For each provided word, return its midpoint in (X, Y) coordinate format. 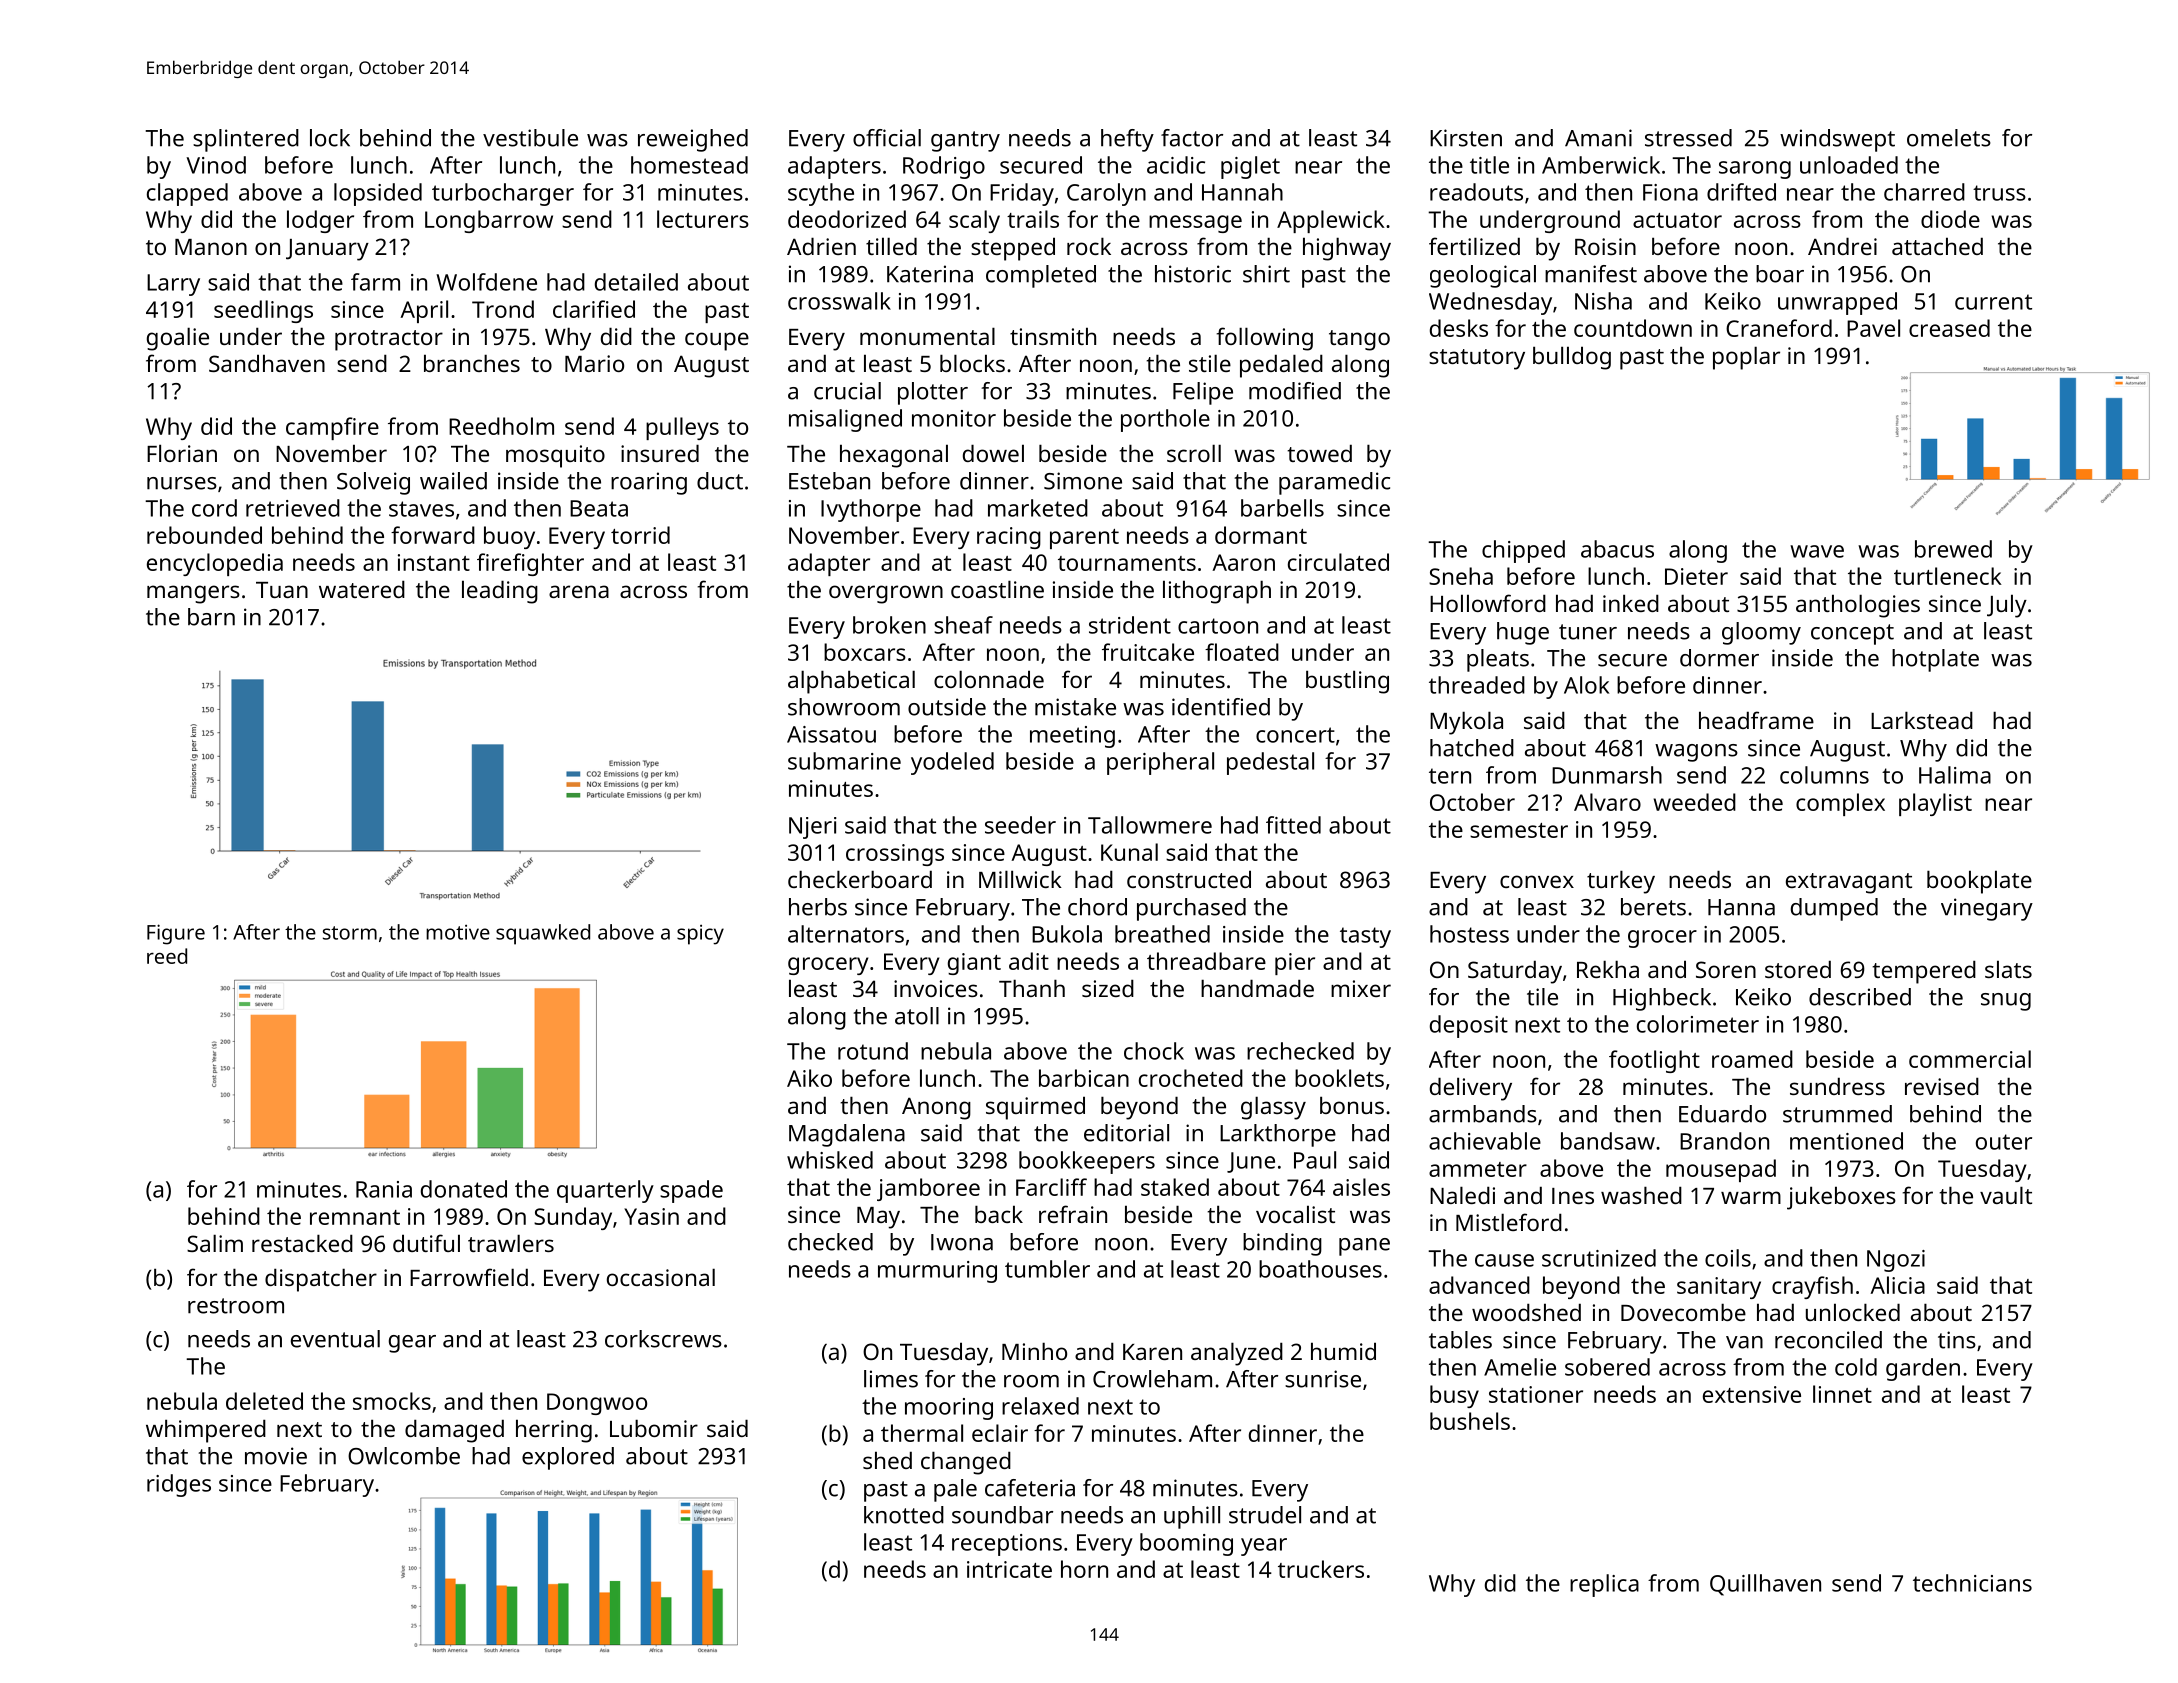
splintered (246, 140)
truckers (1321, 1569)
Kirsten (1466, 138)
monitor (954, 418)
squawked (543, 934)
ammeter (1478, 1169)
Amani (1598, 138)
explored (568, 1458)
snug (2006, 1002)
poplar (1746, 358)
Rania (384, 1189)
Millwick (1020, 879)
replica (1604, 1585)
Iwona (962, 1242)
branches (472, 363)
